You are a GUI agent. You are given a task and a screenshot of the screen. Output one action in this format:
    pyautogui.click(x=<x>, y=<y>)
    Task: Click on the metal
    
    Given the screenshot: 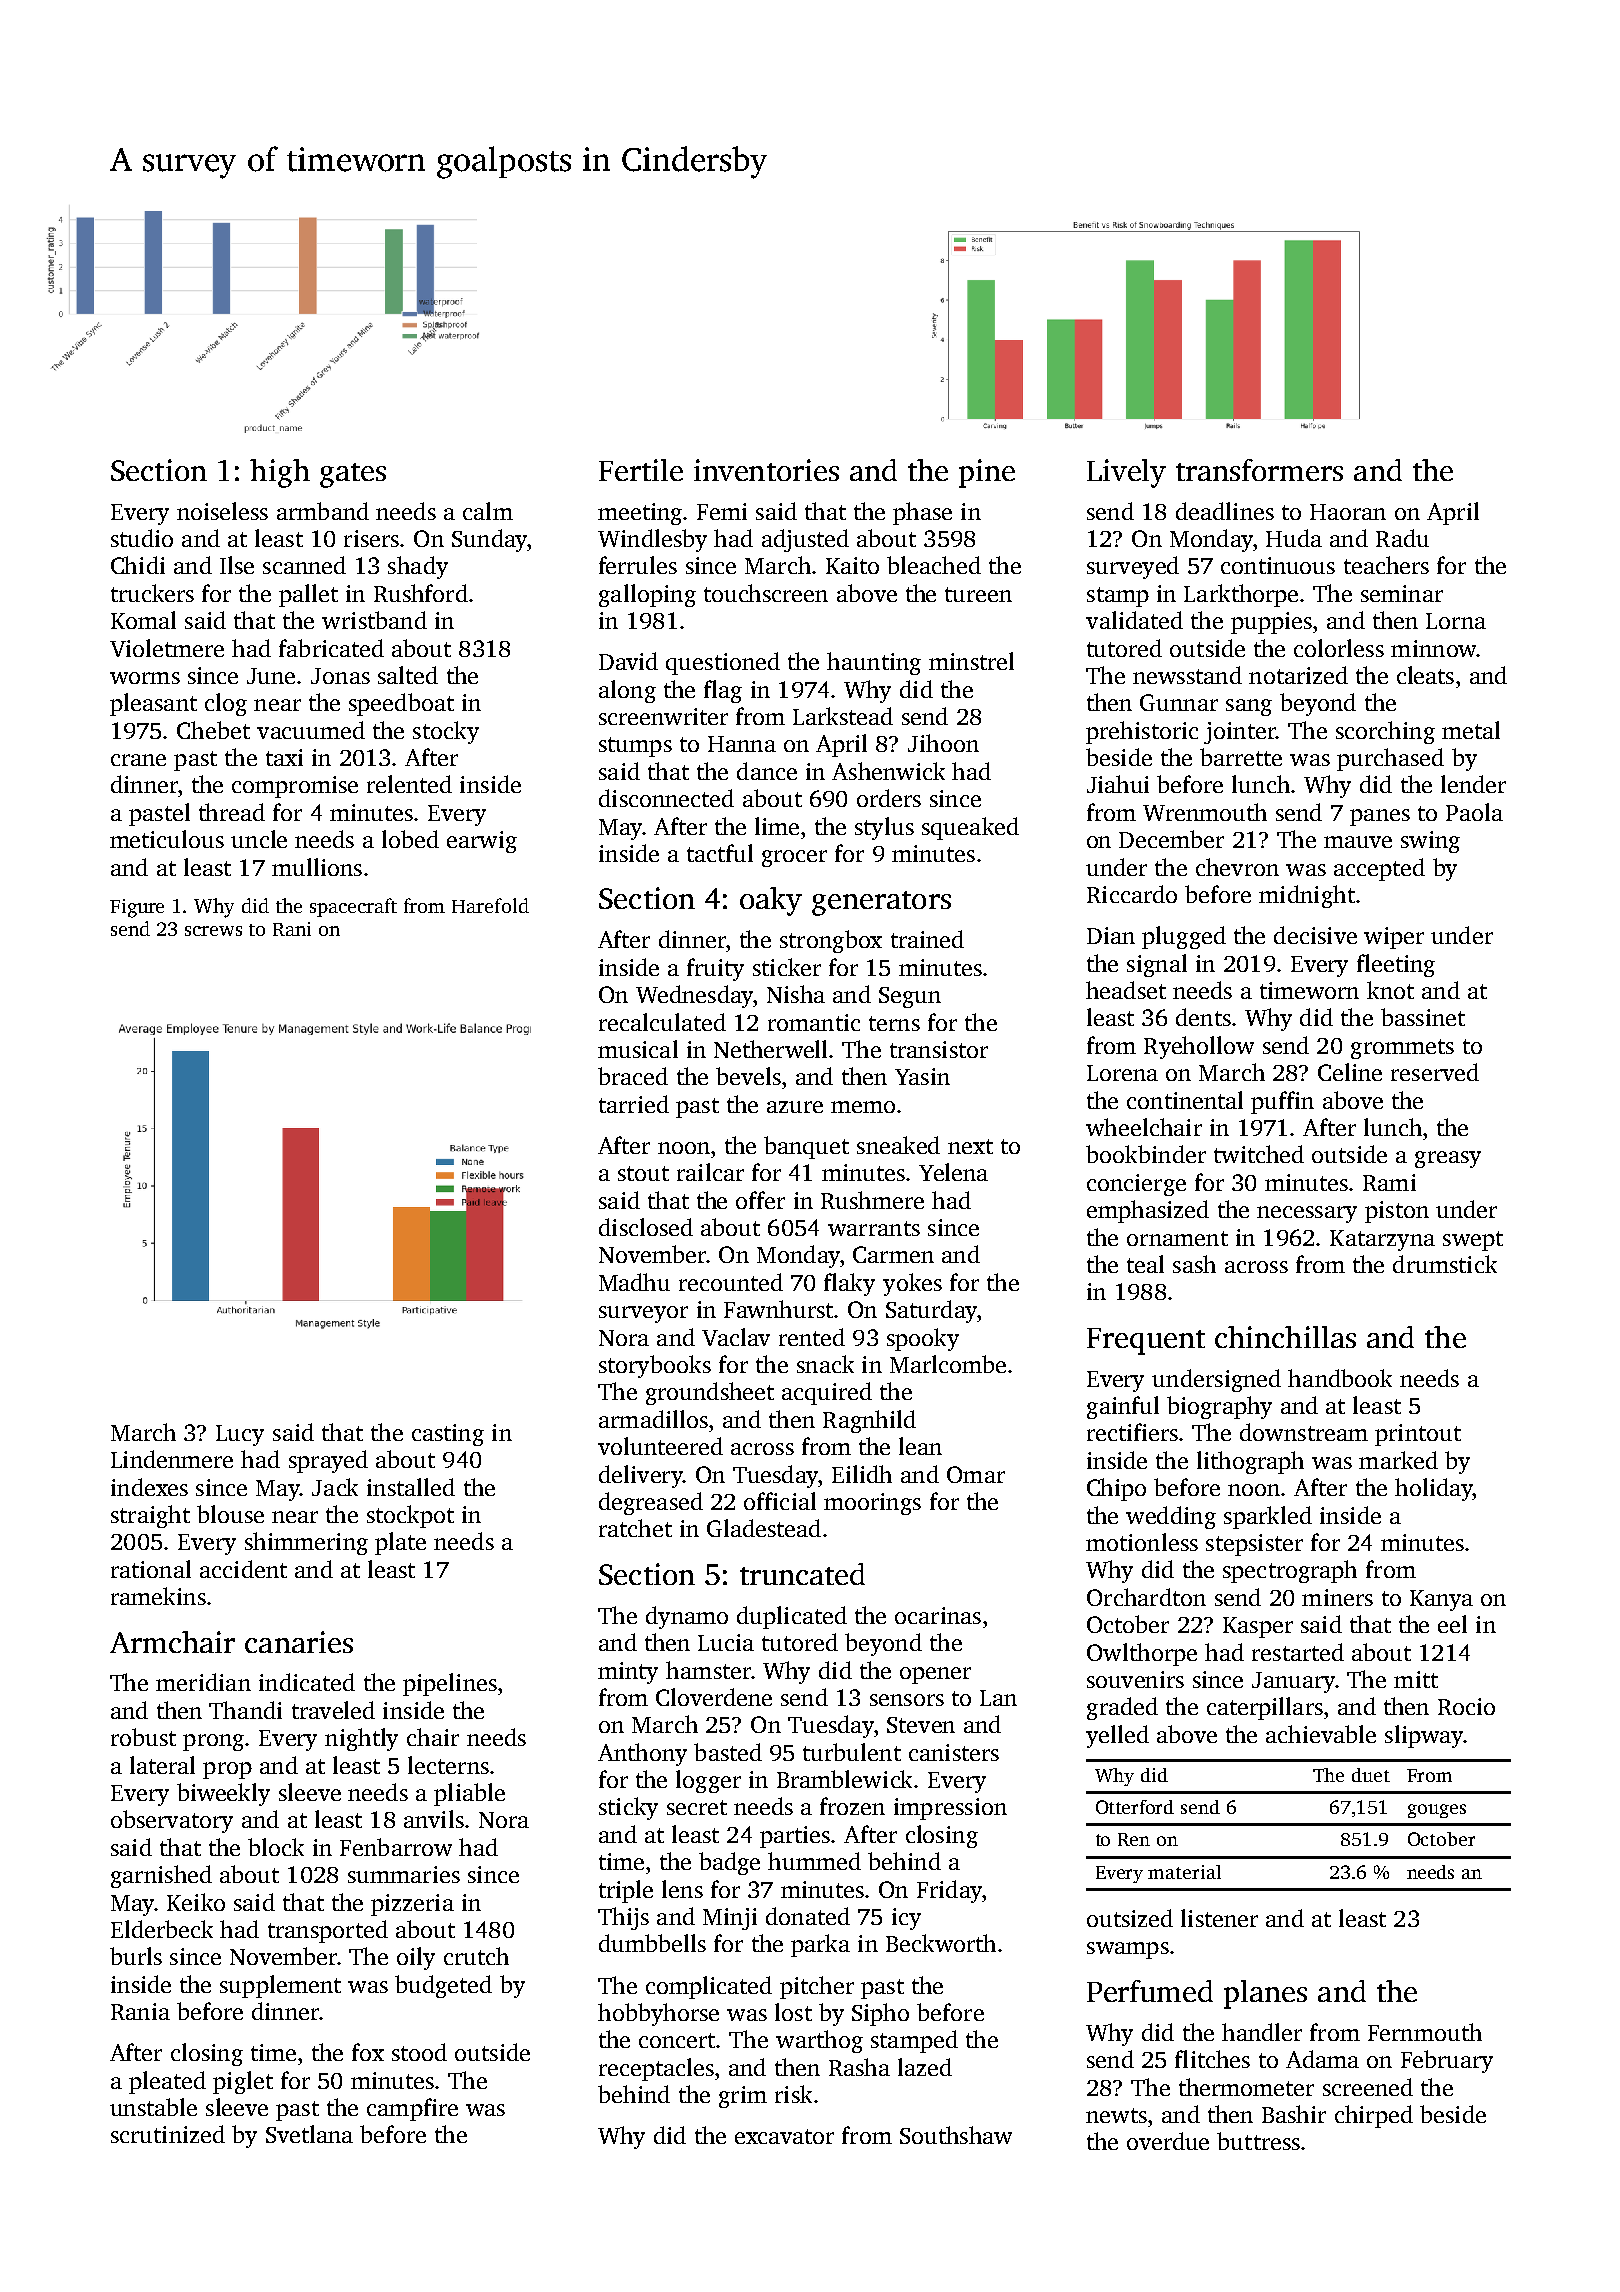 What is the action you would take?
    pyautogui.click(x=1471, y=730)
